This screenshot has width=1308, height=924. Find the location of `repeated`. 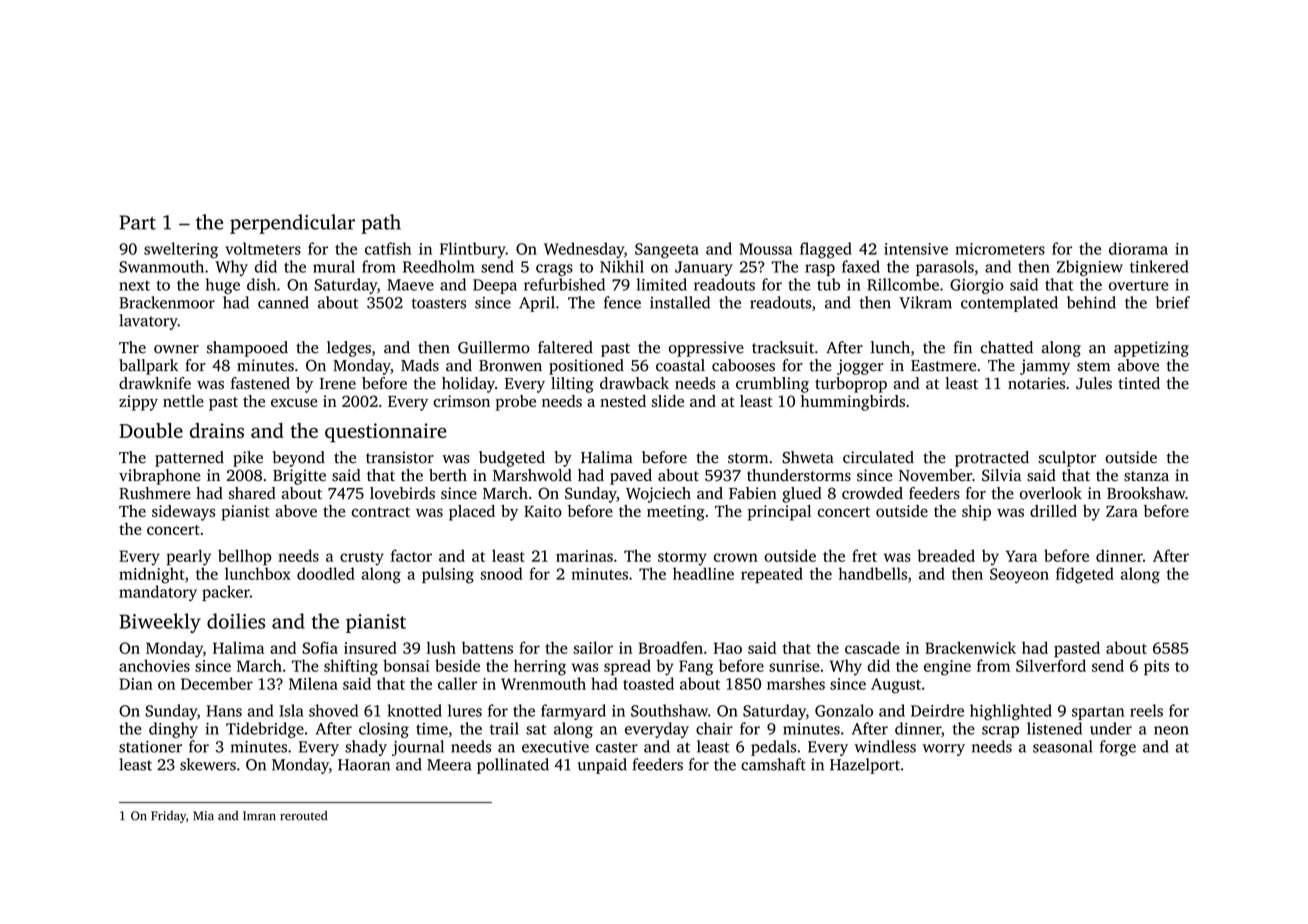

repeated is located at coordinates (772, 575).
